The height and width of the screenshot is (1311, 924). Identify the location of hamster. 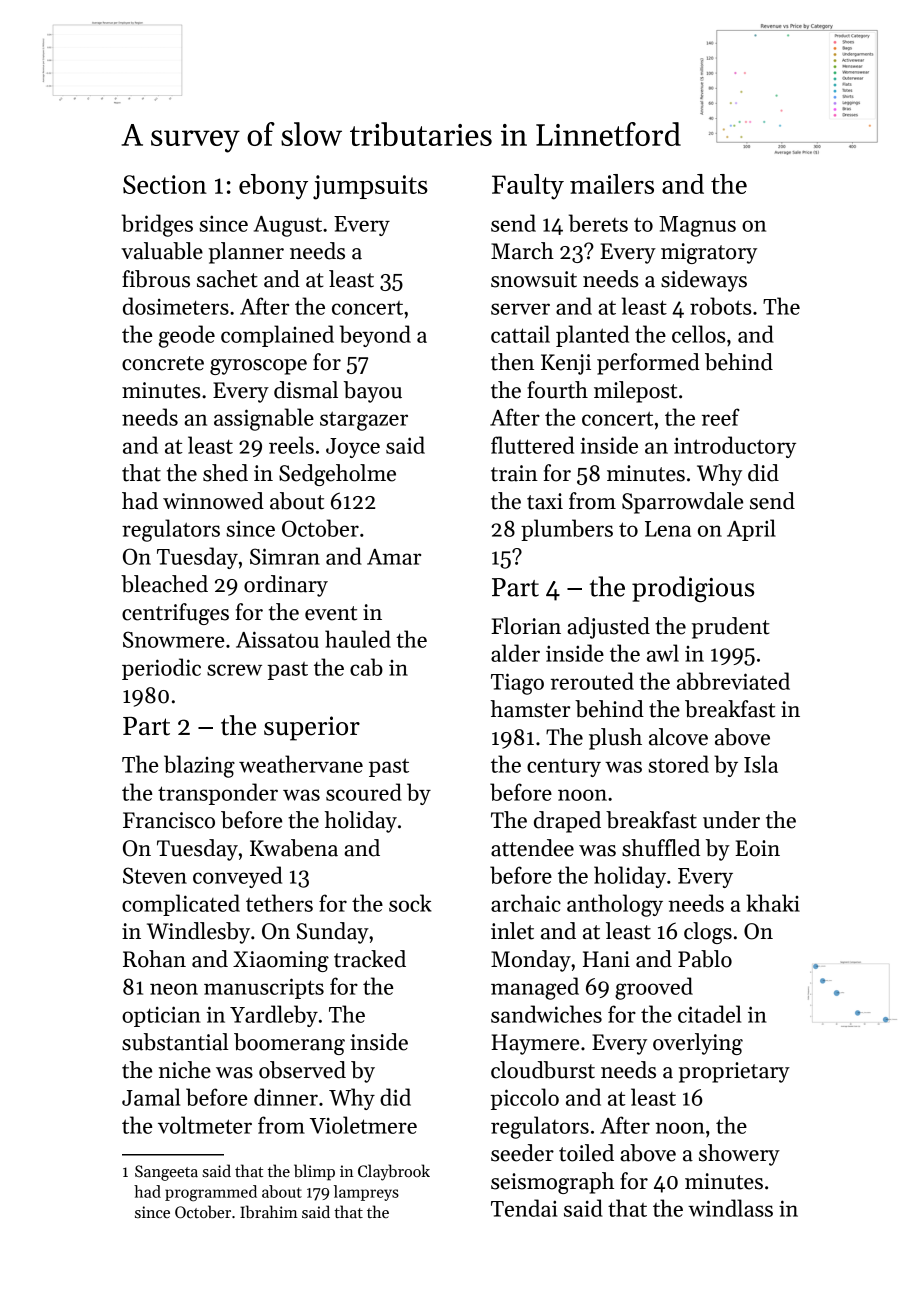
(530, 709).
